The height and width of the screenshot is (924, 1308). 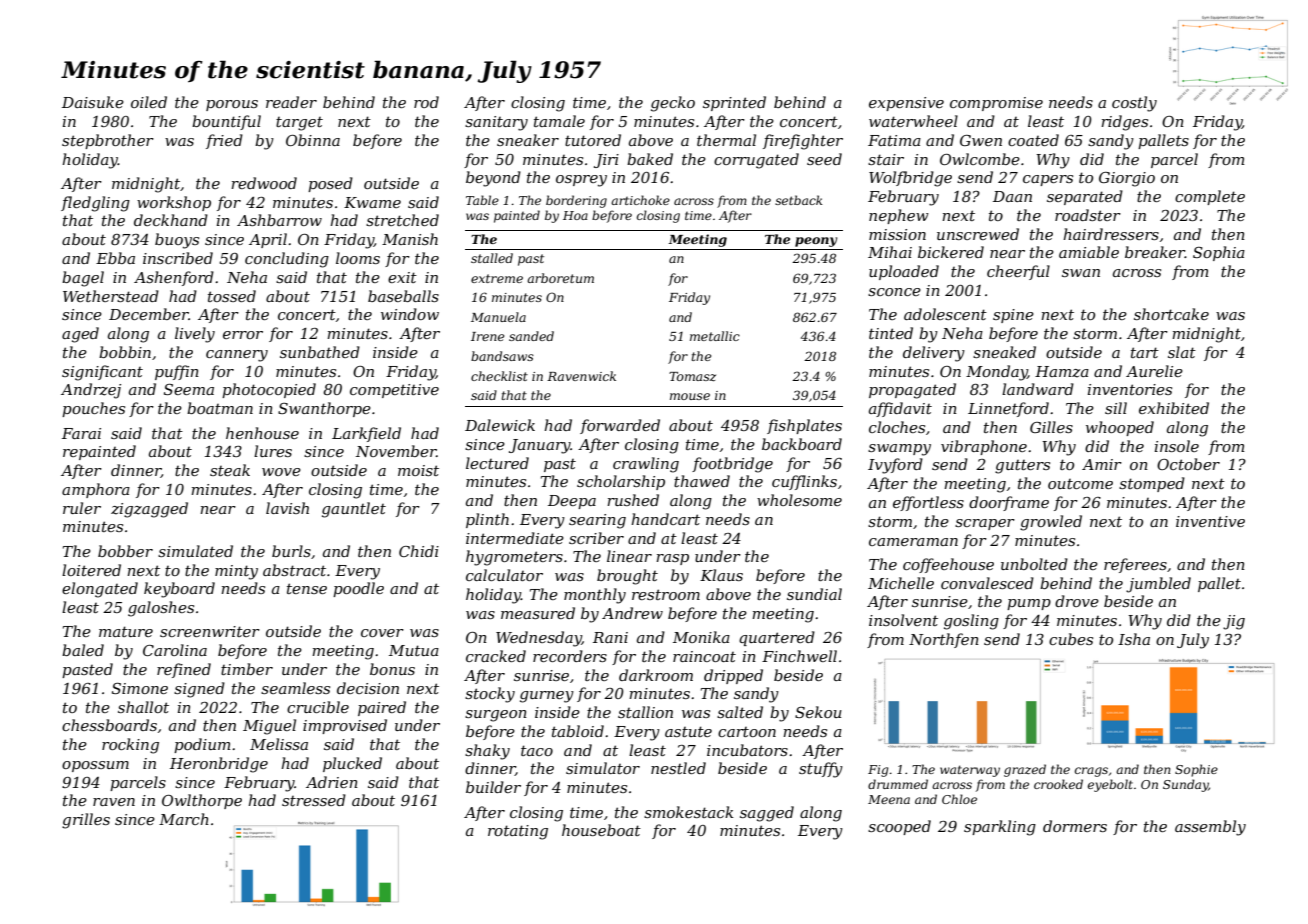 What do you see at coordinates (125, 551) in the screenshot?
I see `bobber` at bounding box center [125, 551].
